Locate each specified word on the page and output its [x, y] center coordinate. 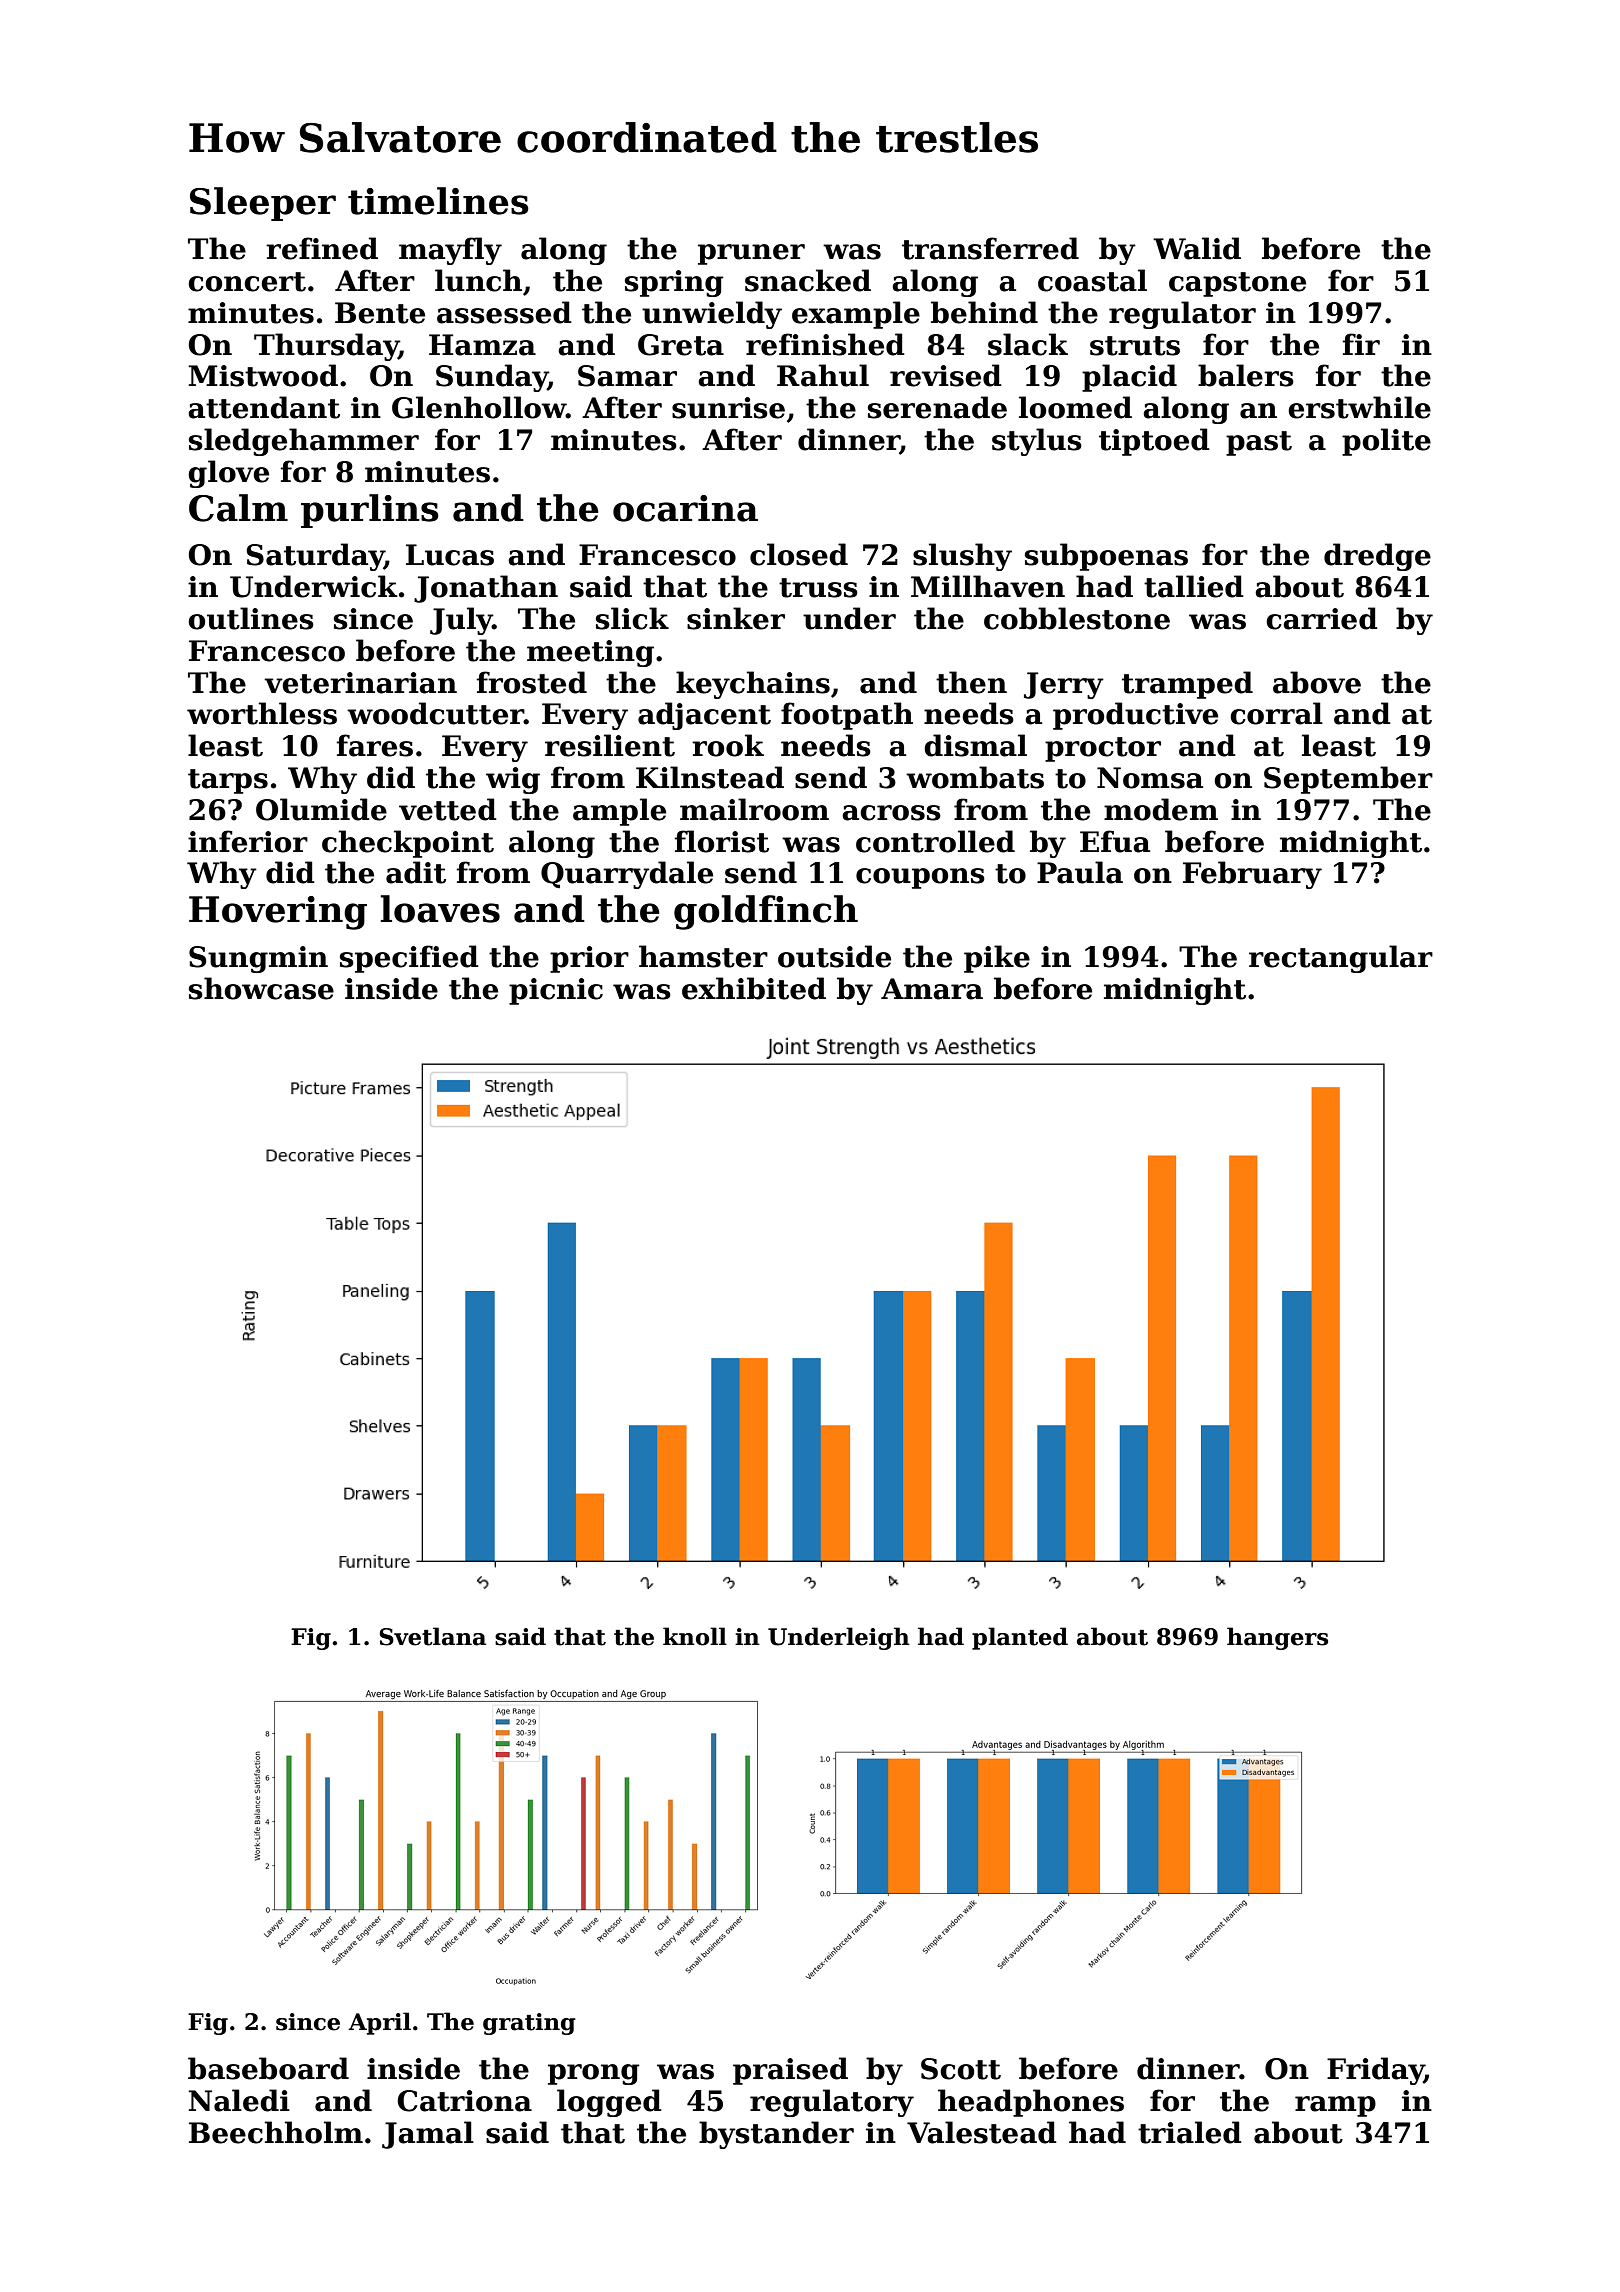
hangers [1277, 1638]
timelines [438, 201]
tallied [1194, 586]
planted [1020, 1638]
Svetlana [432, 1636]
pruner [751, 254]
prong [594, 2074]
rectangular [1341, 959]
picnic [556, 991]
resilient [610, 745]
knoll [695, 1636]
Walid [1197, 248]
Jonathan [486, 589]
